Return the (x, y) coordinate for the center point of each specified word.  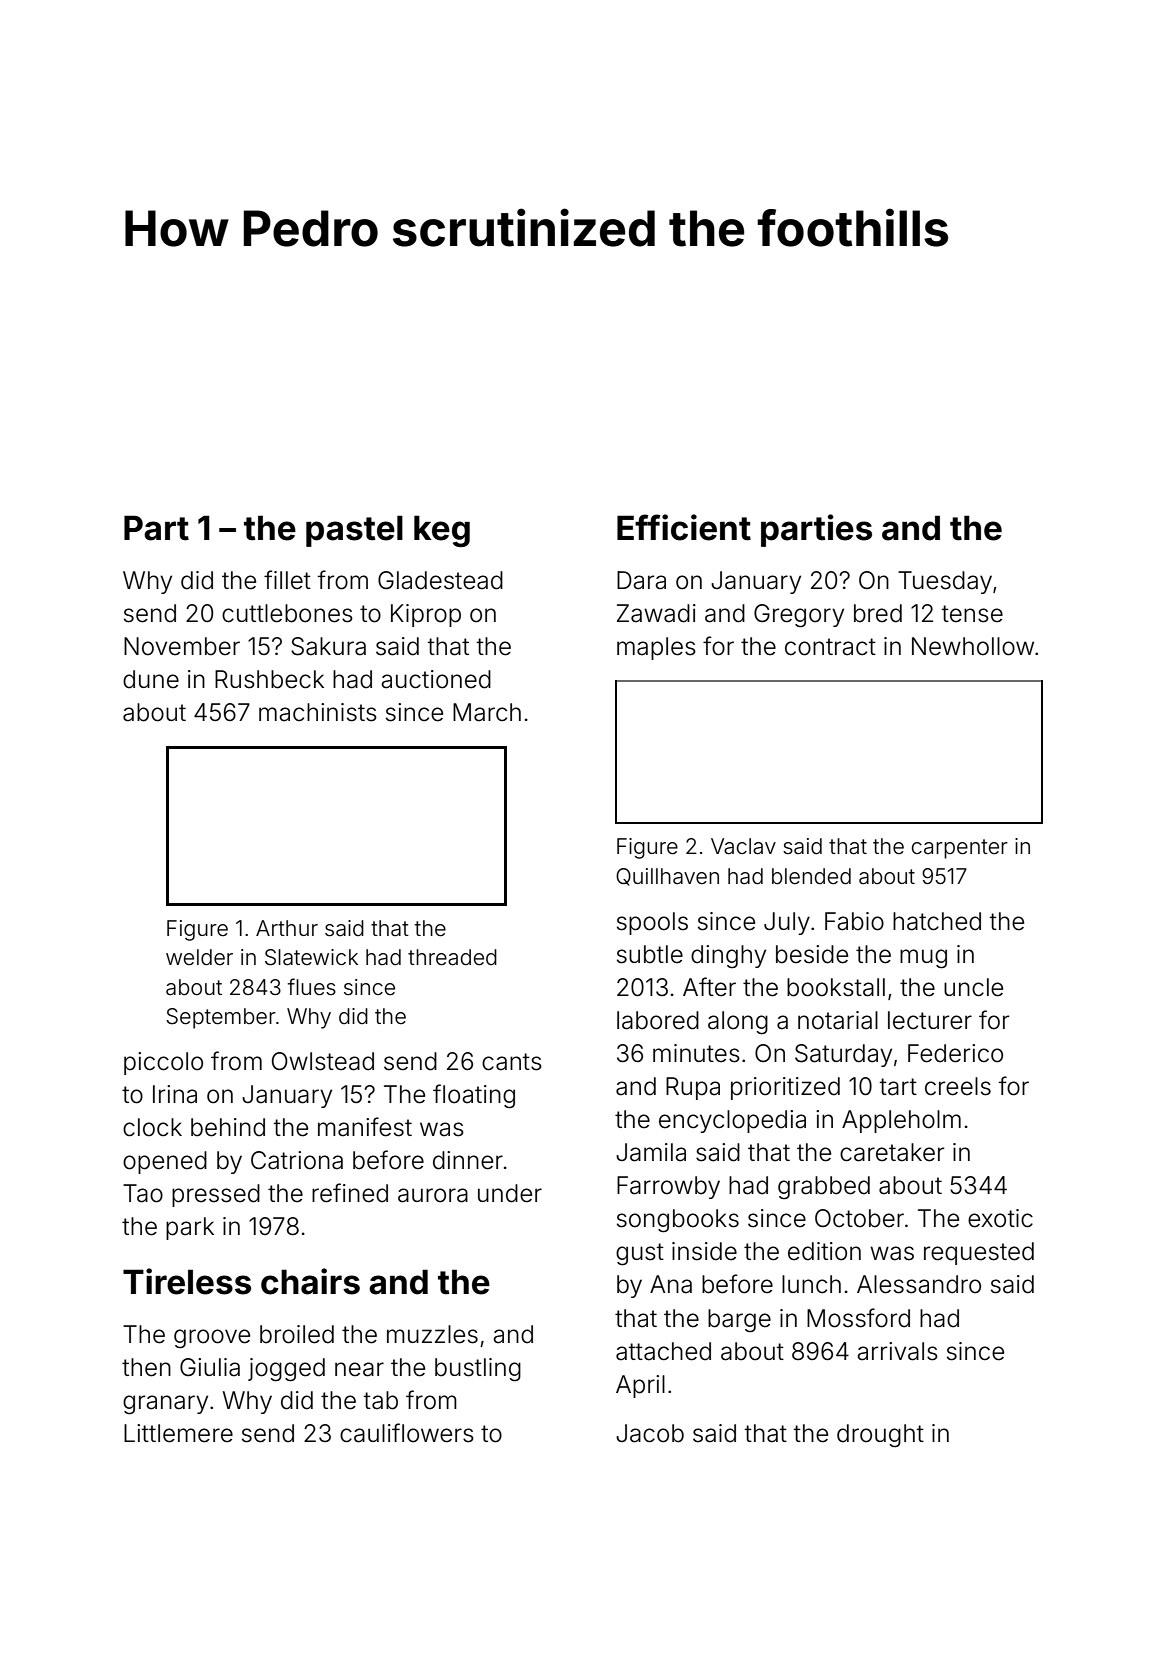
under (510, 1193)
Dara (641, 580)
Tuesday (945, 582)
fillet (287, 580)
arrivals (897, 1351)
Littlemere (178, 1433)
